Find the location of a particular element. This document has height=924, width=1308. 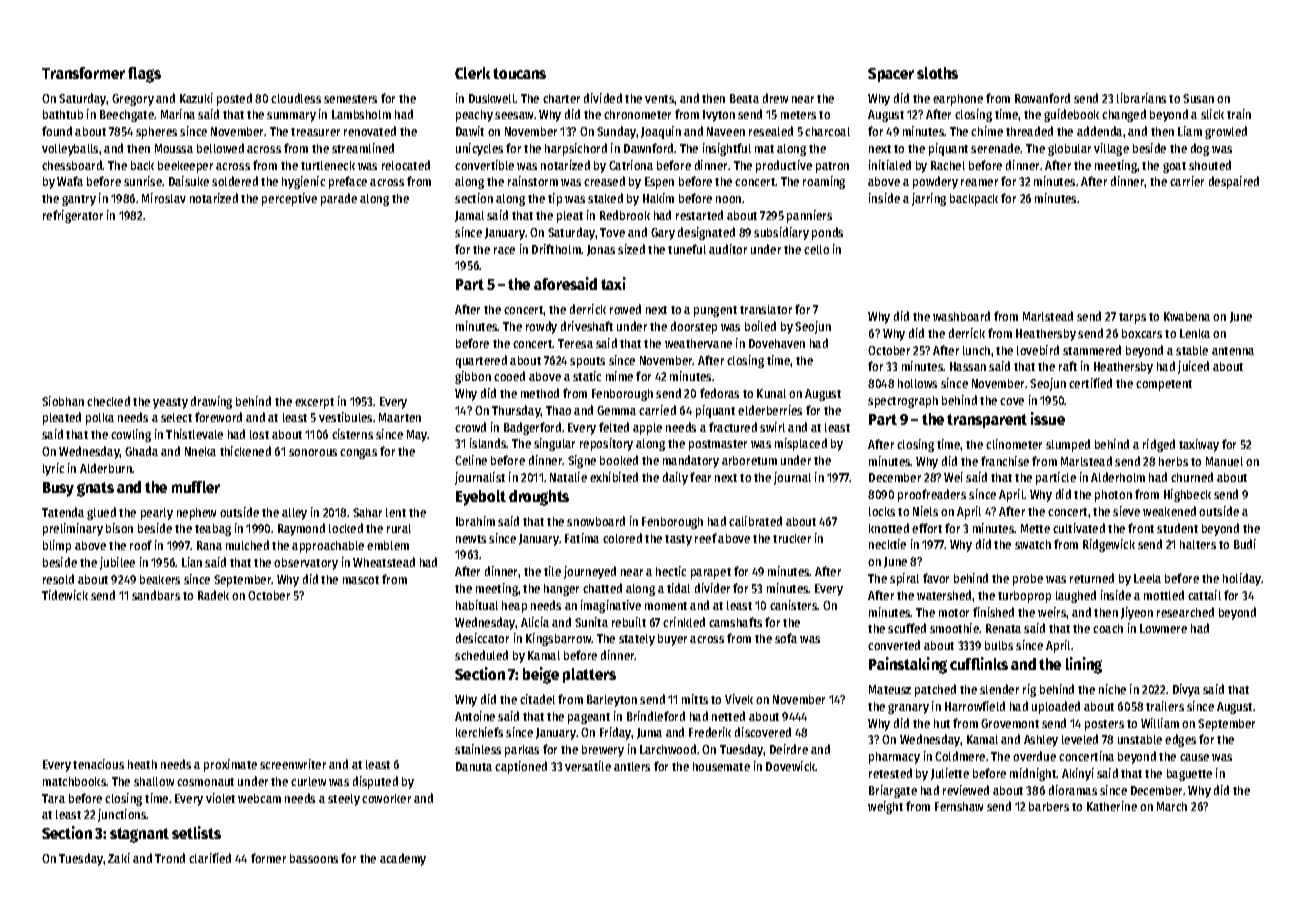

journeyed is located at coordinates (590, 572).
